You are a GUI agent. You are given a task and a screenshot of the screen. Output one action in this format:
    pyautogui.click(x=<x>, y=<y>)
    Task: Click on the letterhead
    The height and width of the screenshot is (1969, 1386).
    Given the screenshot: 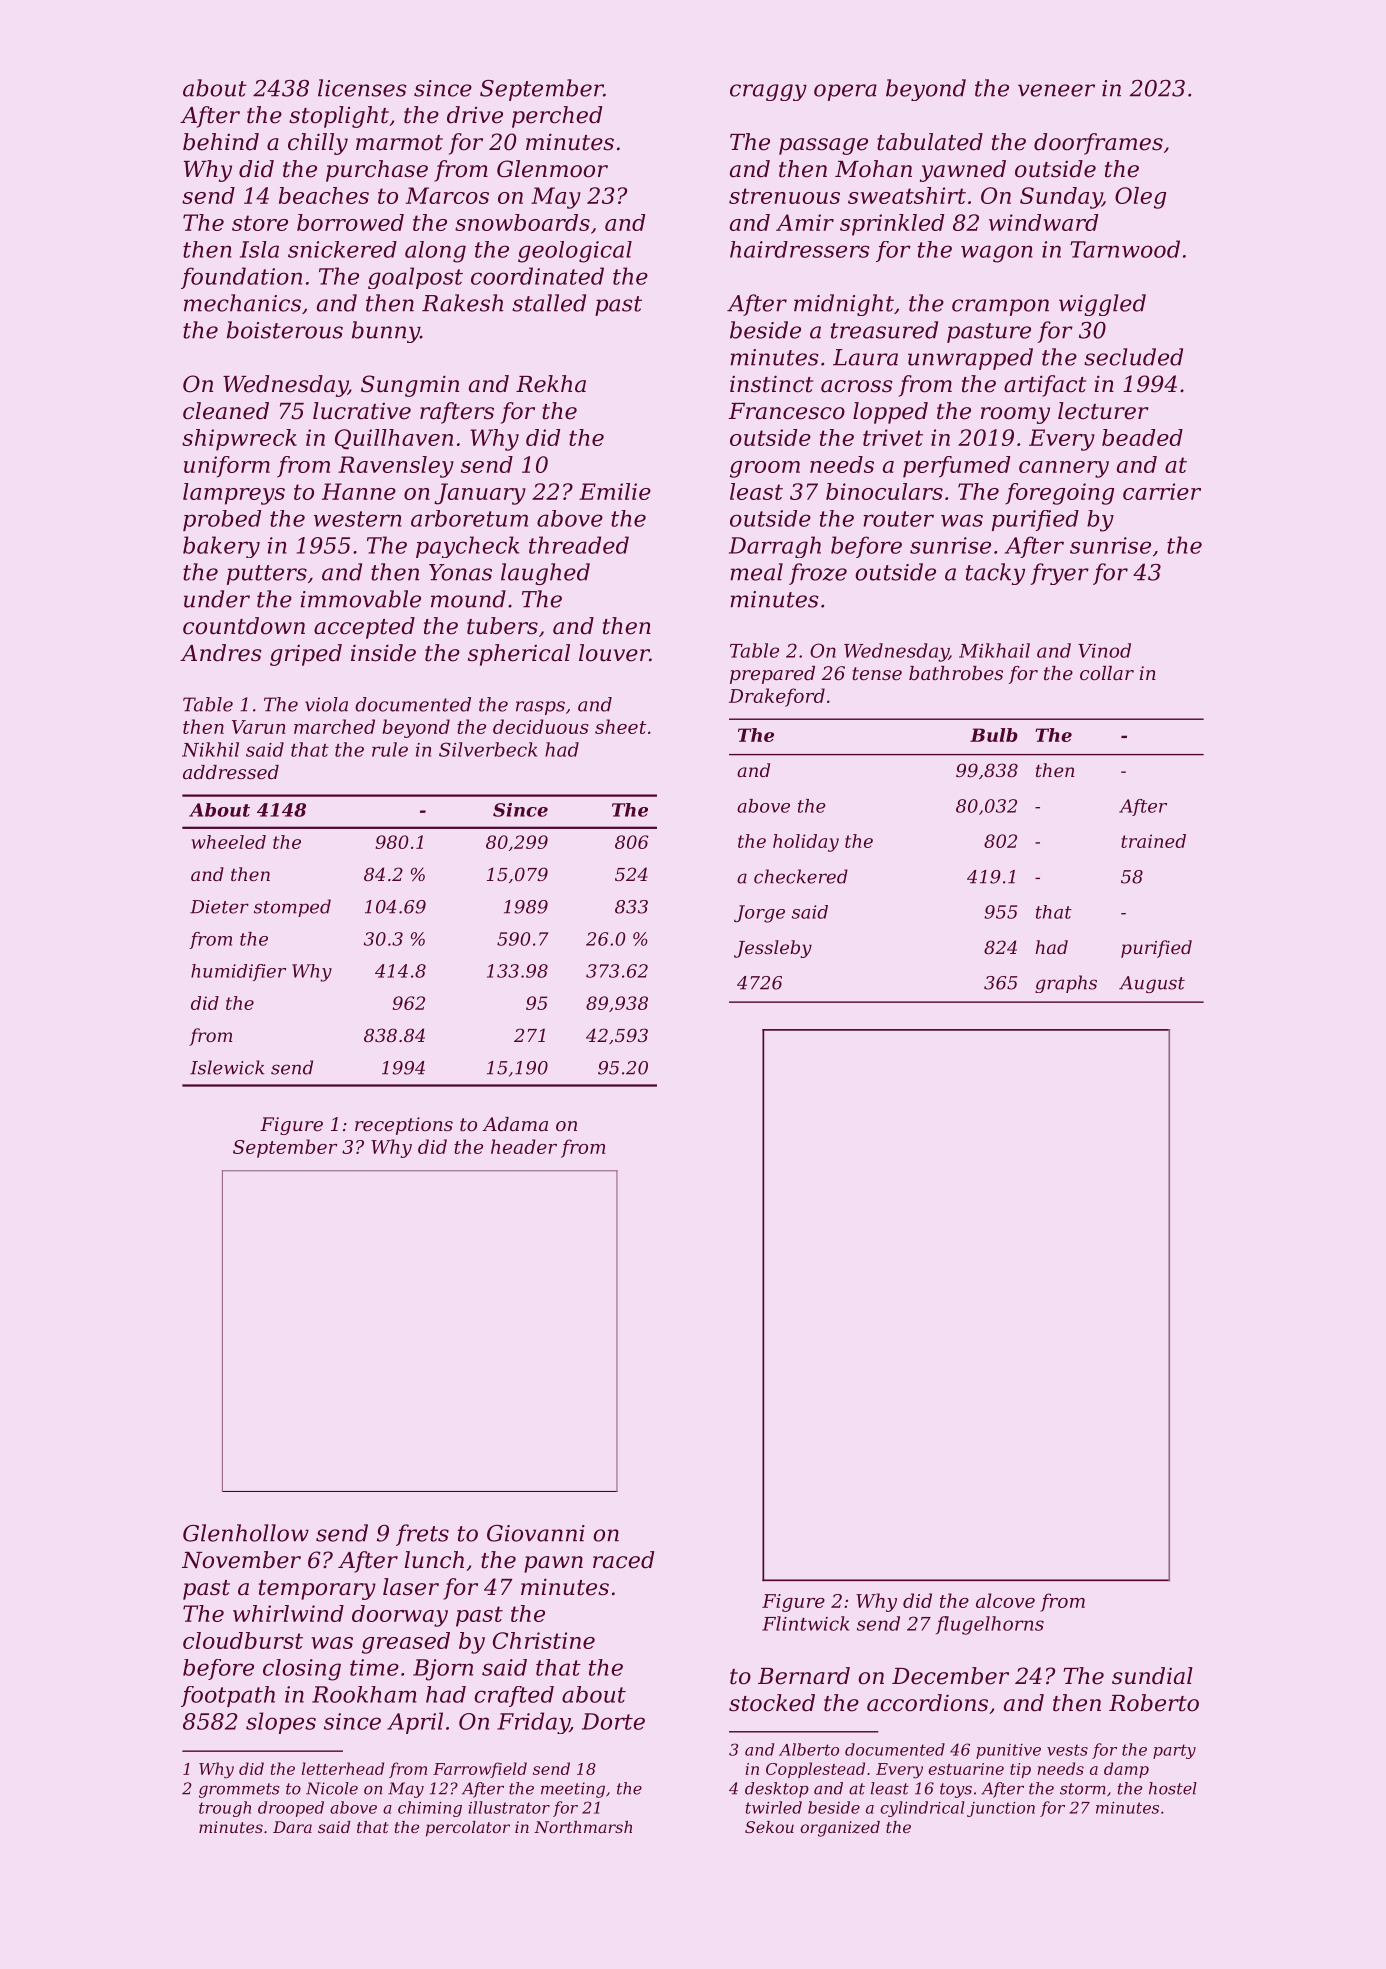 What is the action you would take?
    pyautogui.click(x=343, y=1768)
